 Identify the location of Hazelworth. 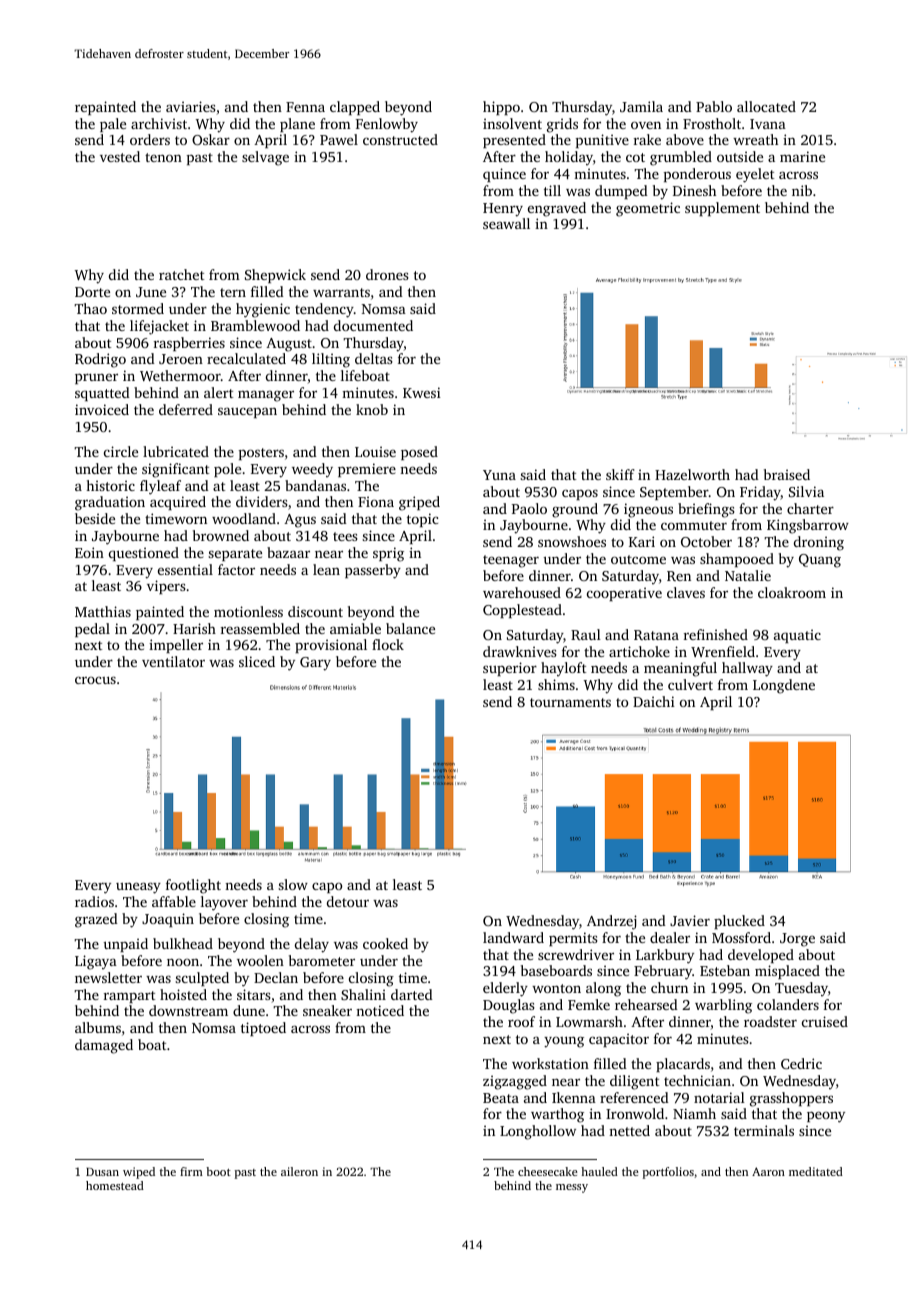
(692, 474).
